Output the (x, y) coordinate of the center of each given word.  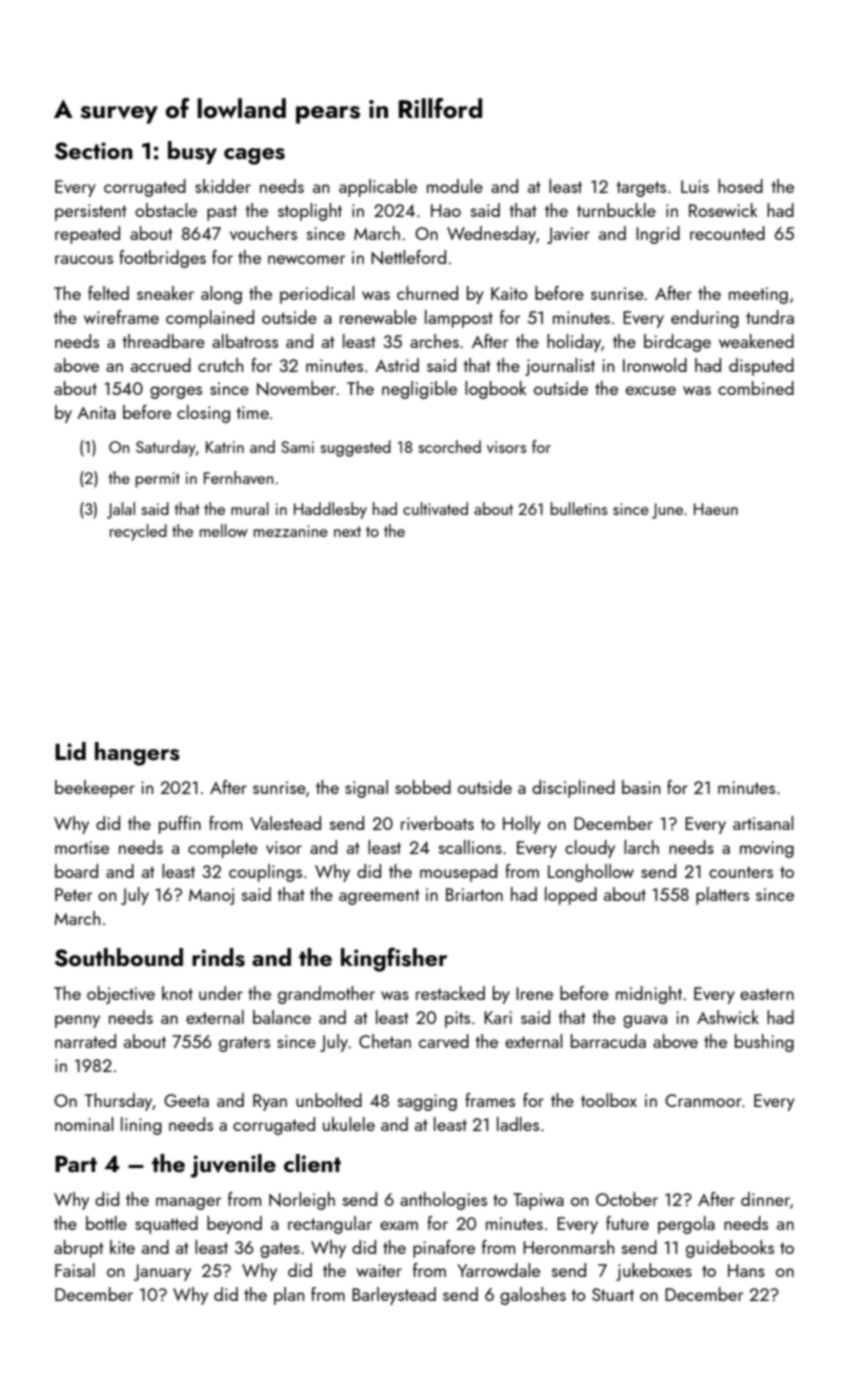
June (667, 511)
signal (366, 789)
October (627, 1199)
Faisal (75, 1270)
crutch (220, 365)
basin (641, 787)
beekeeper (95, 789)
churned (427, 293)
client (312, 1163)
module (455, 186)
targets (641, 189)
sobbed (423, 787)
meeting (758, 295)
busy (192, 152)
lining (141, 1126)
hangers (137, 754)
